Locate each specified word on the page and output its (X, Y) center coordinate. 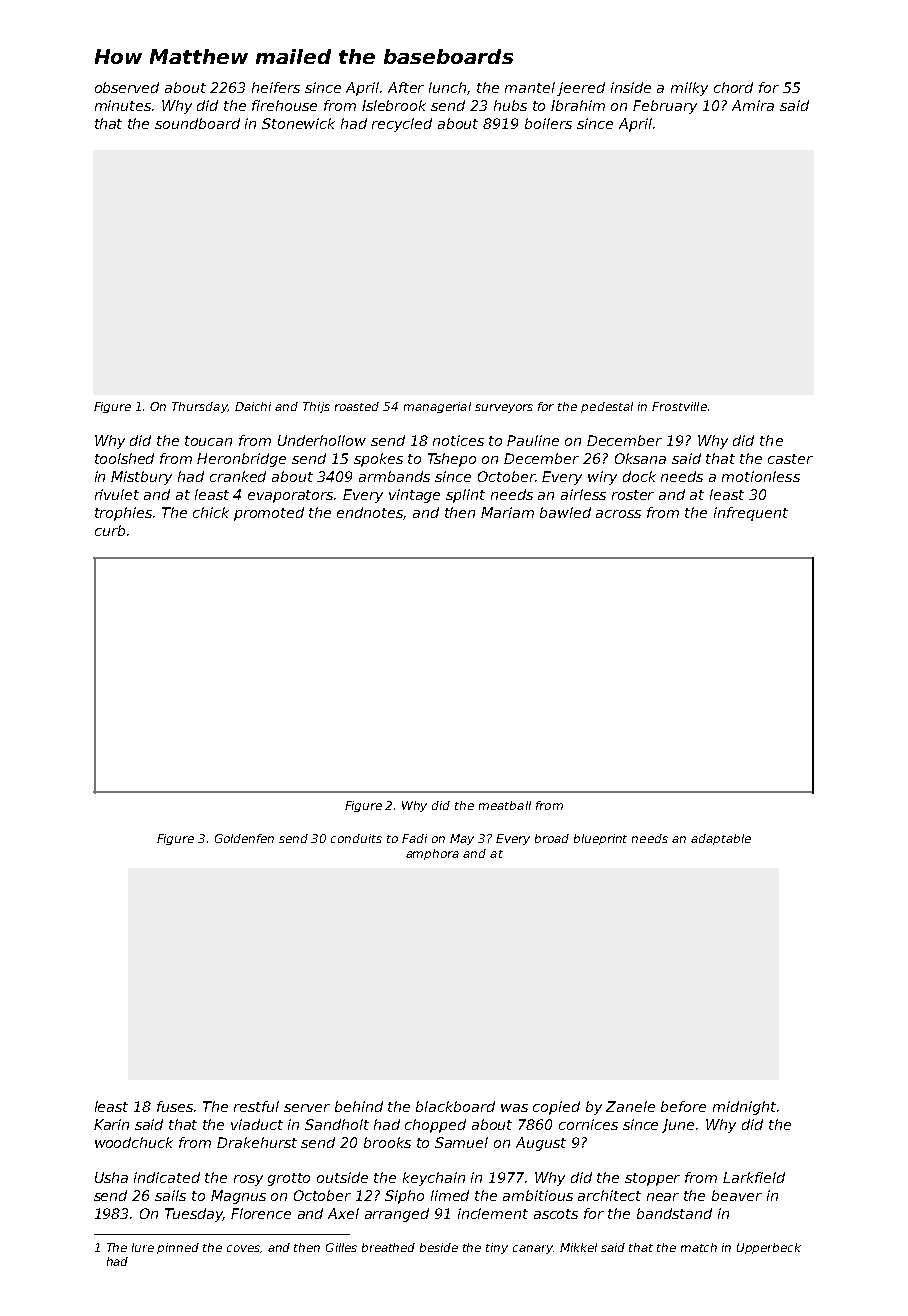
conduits (356, 838)
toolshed (124, 458)
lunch (448, 88)
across (618, 514)
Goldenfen (244, 838)
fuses (175, 1106)
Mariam (507, 512)
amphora (432, 854)
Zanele (630, 1106)
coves (244, 1249)
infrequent (751, 514)
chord (733, 87)
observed (127, 87)
